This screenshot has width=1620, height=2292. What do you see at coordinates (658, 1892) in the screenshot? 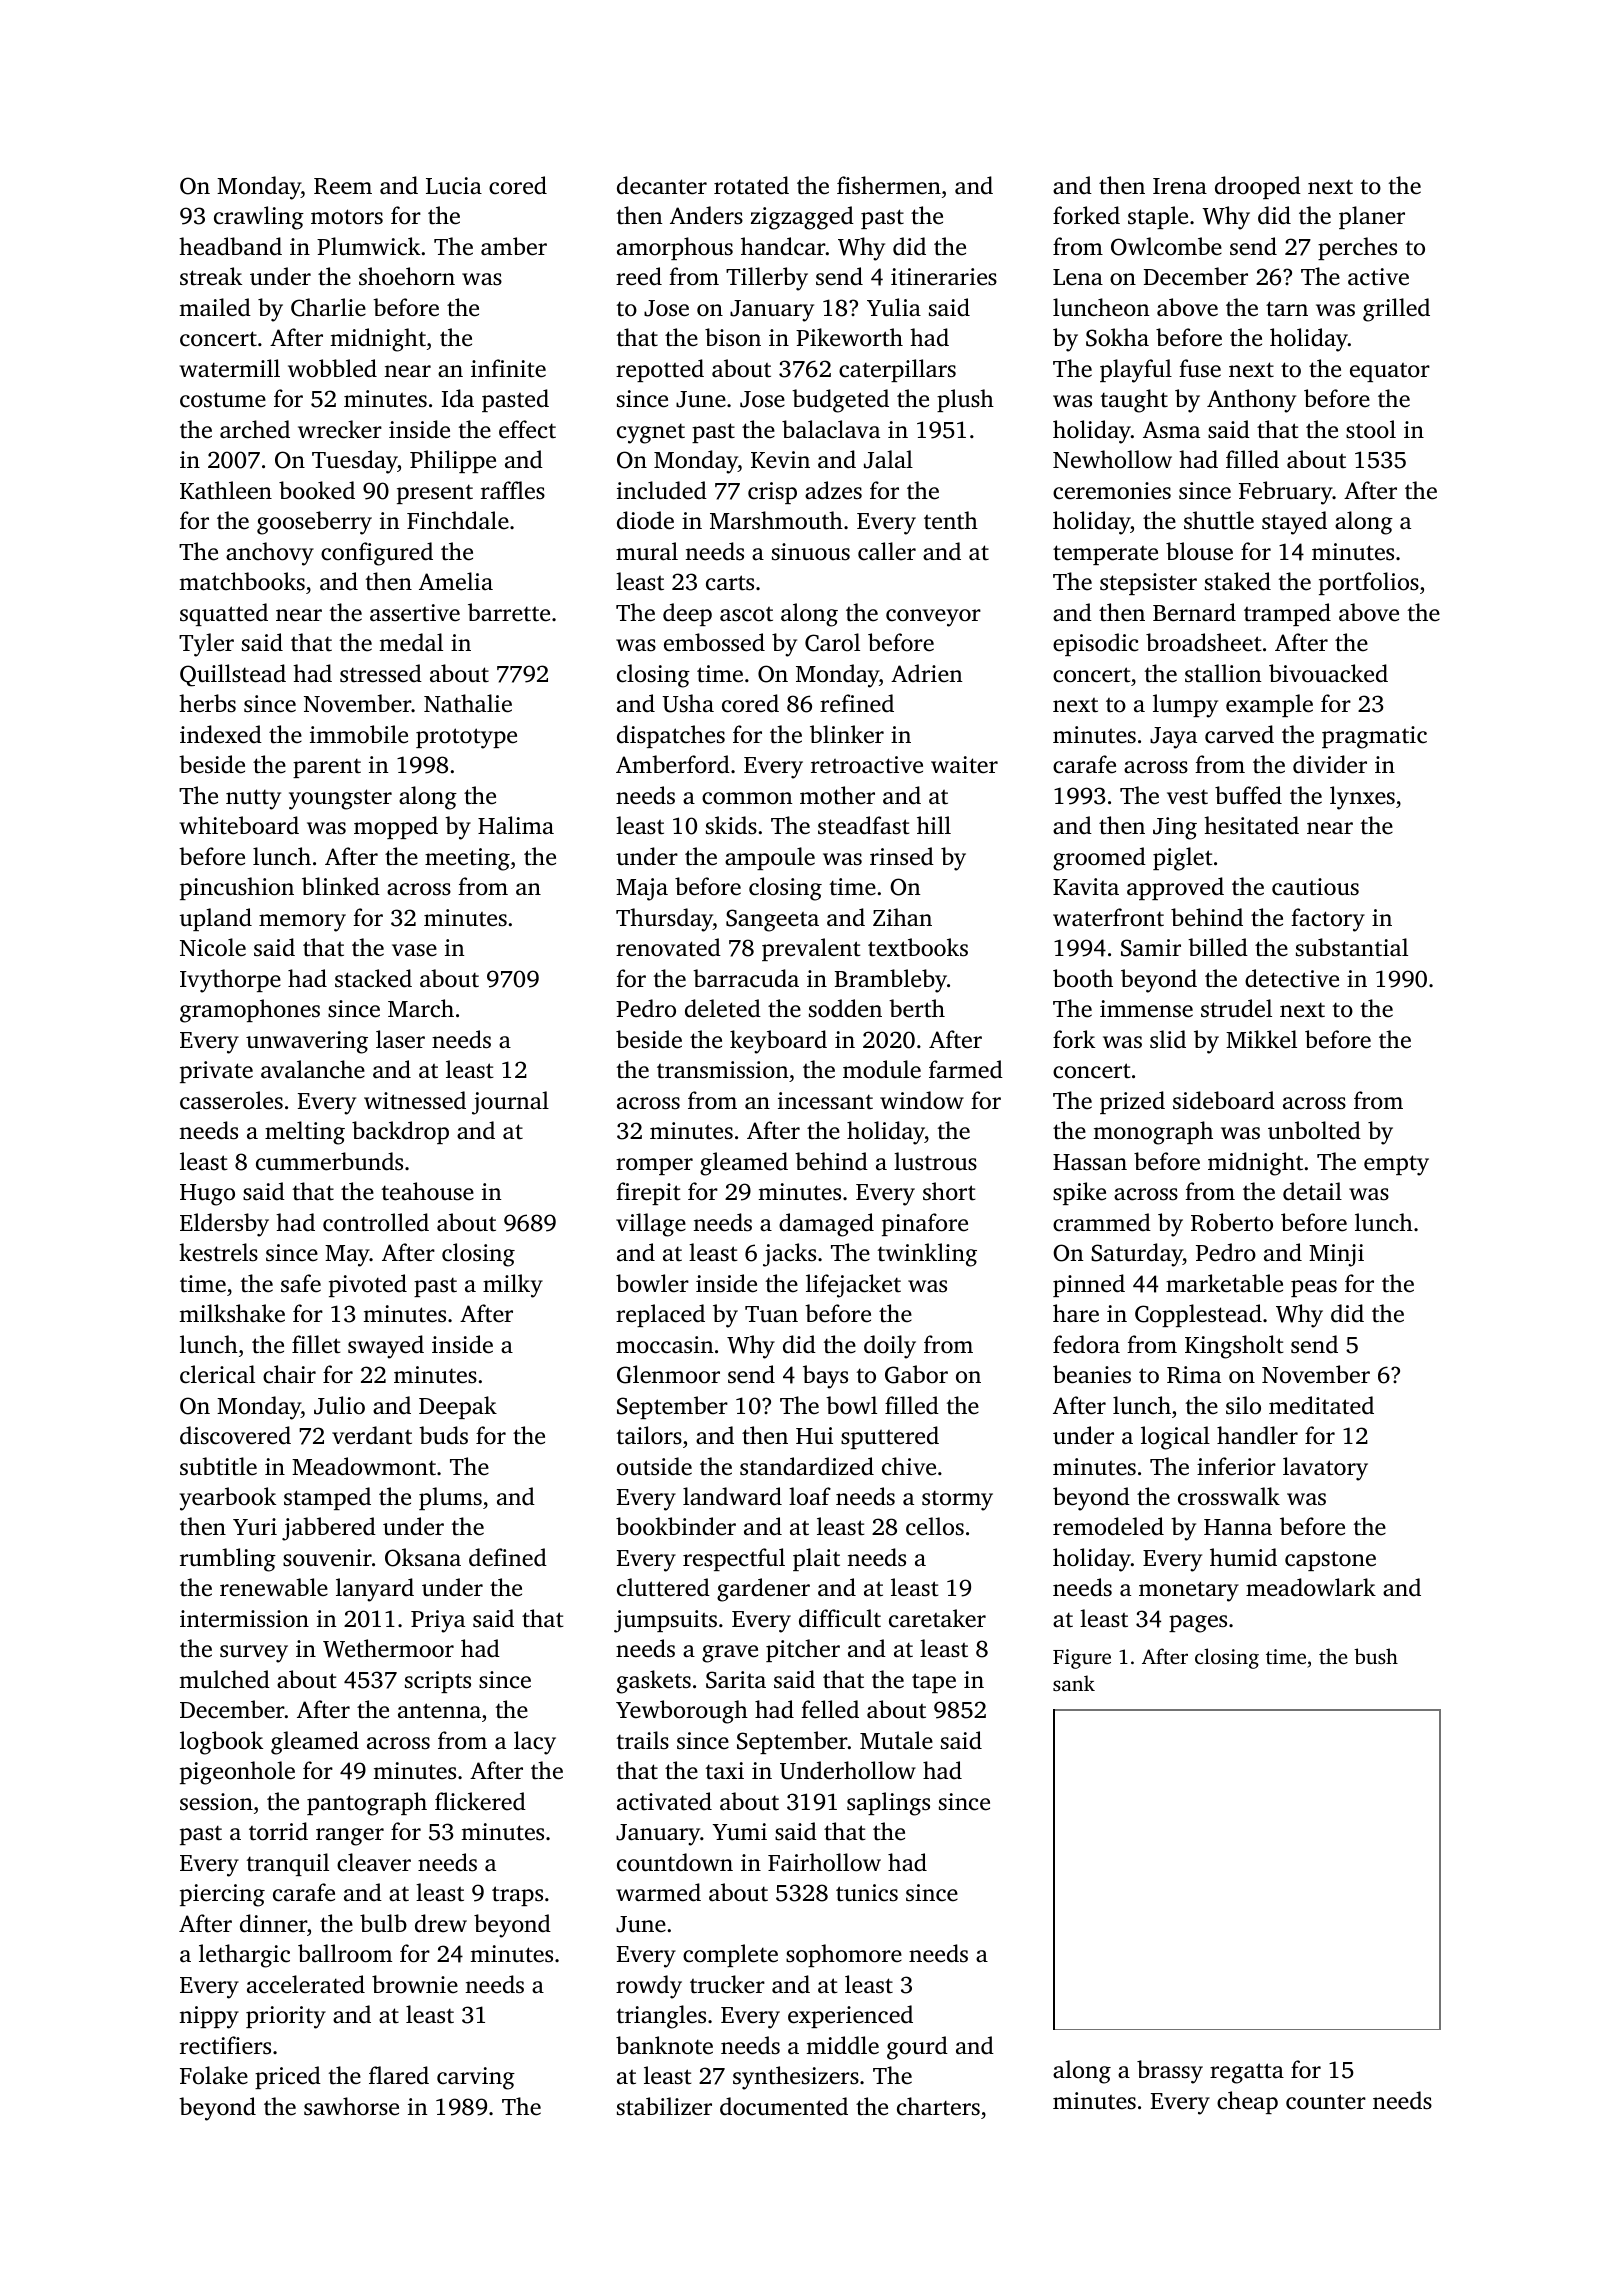
I see `warmed` at bounding box center [658, 1892].
